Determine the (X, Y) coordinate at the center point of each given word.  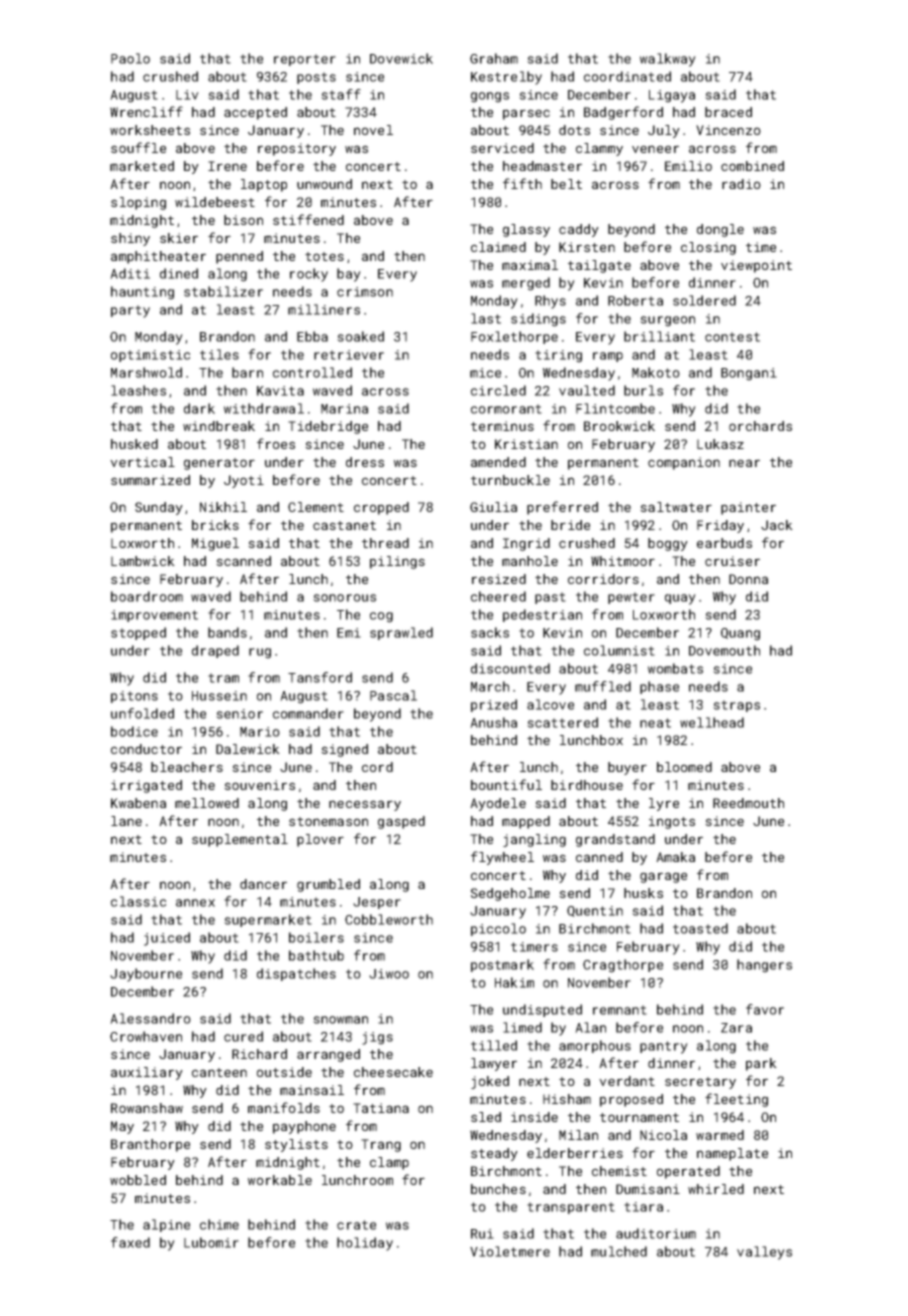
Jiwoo (389, 974)
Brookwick (619, 426)
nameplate (732, 1154)
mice (485, 373)
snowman (340, 1020)
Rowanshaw (147, 1108)
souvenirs (259, 785)
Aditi (130, 273)
